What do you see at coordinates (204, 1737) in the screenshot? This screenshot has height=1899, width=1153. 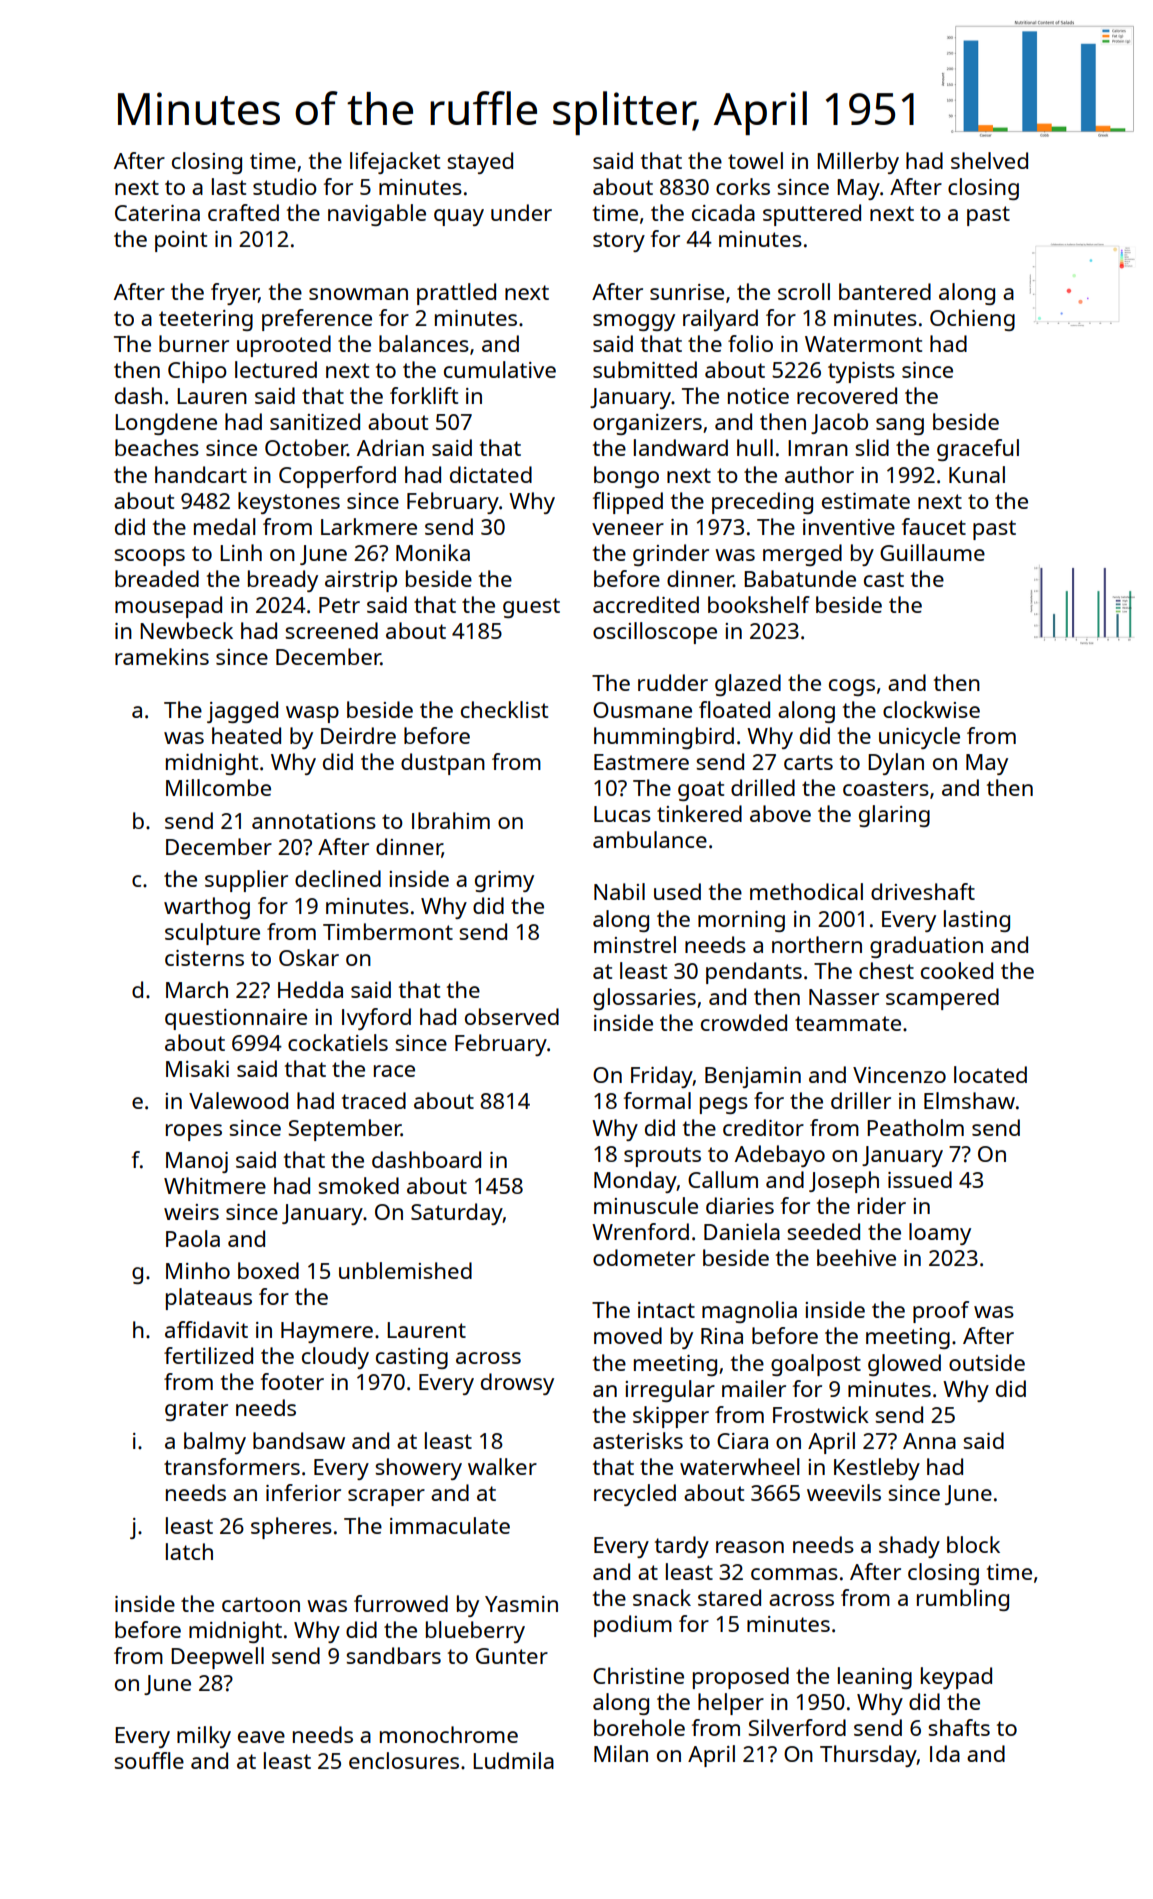 I see `milky` at bounding box center [204, 1737].
